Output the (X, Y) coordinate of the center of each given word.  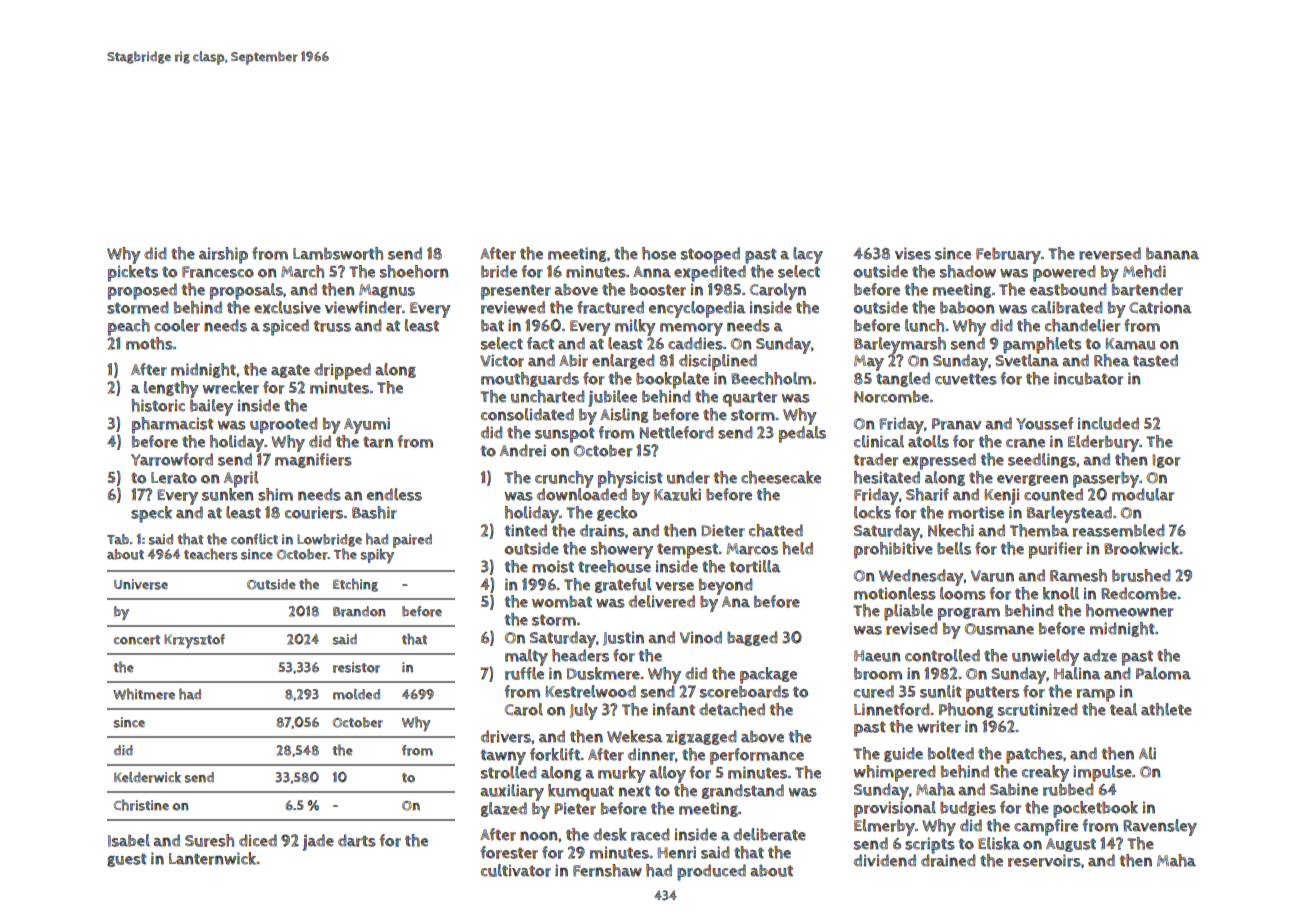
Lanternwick (213, 858)
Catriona (1160, 307)
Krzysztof (194, 641)
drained (948, 860)
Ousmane (999, 629)
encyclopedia (697, 309)
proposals (246, 291)
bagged (752, 638)
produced (711, 872)
